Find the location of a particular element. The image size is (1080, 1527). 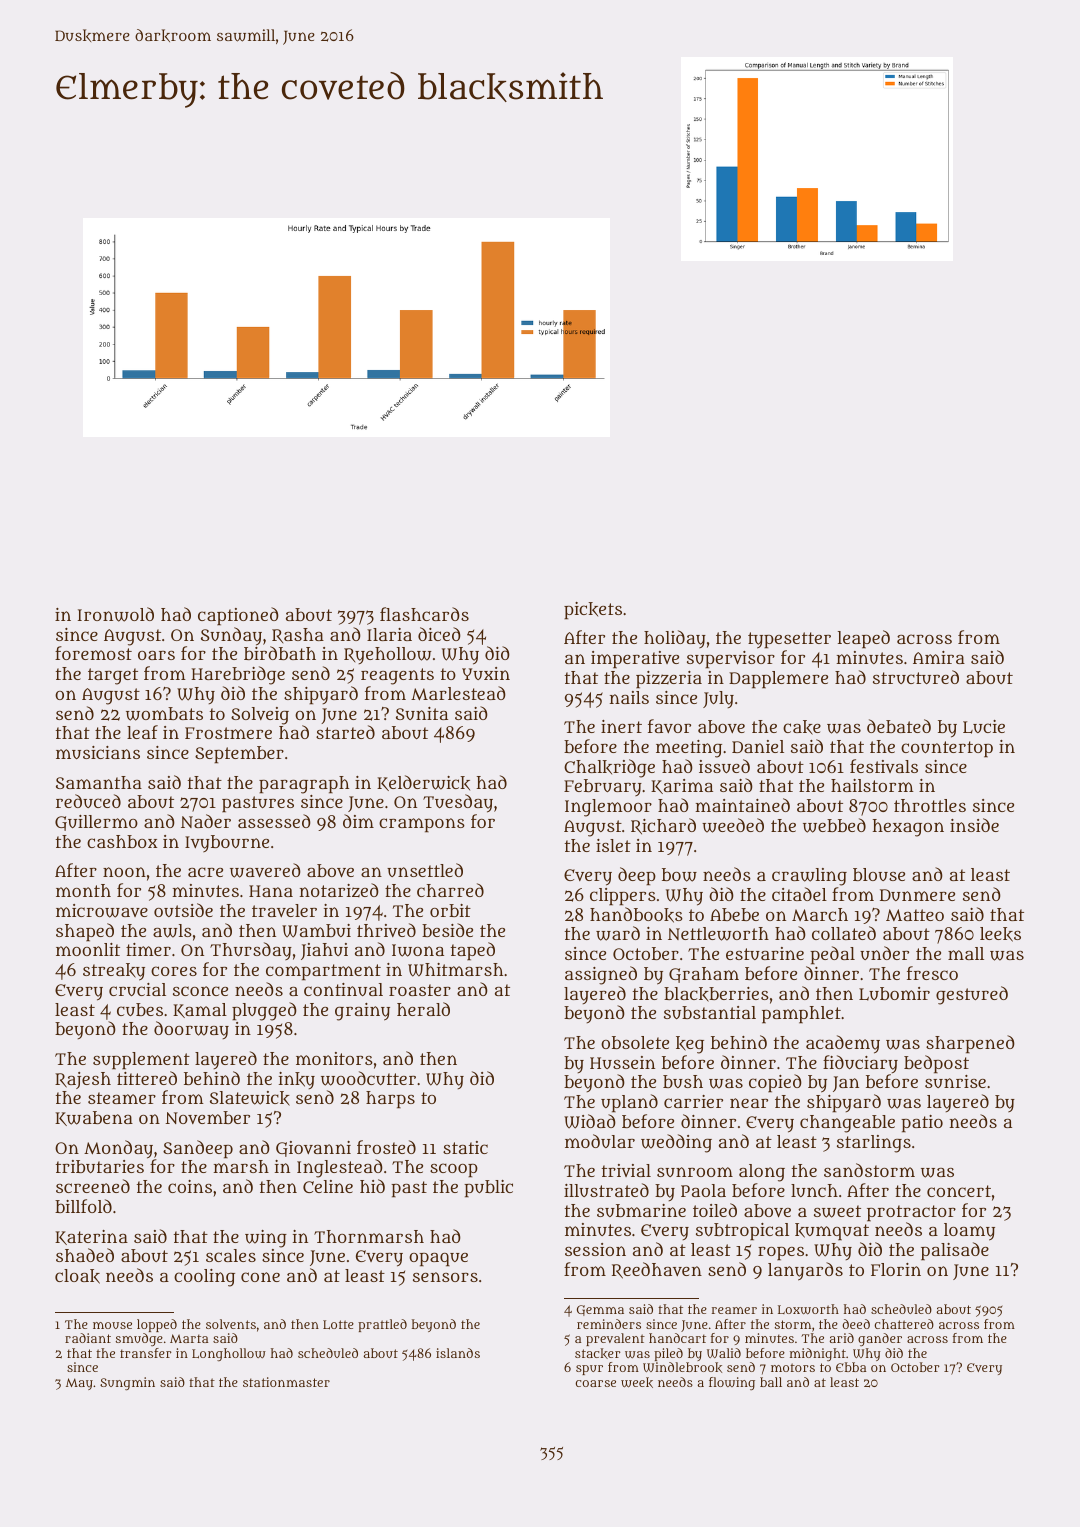

pickets is located at coordinates (593, 611).
